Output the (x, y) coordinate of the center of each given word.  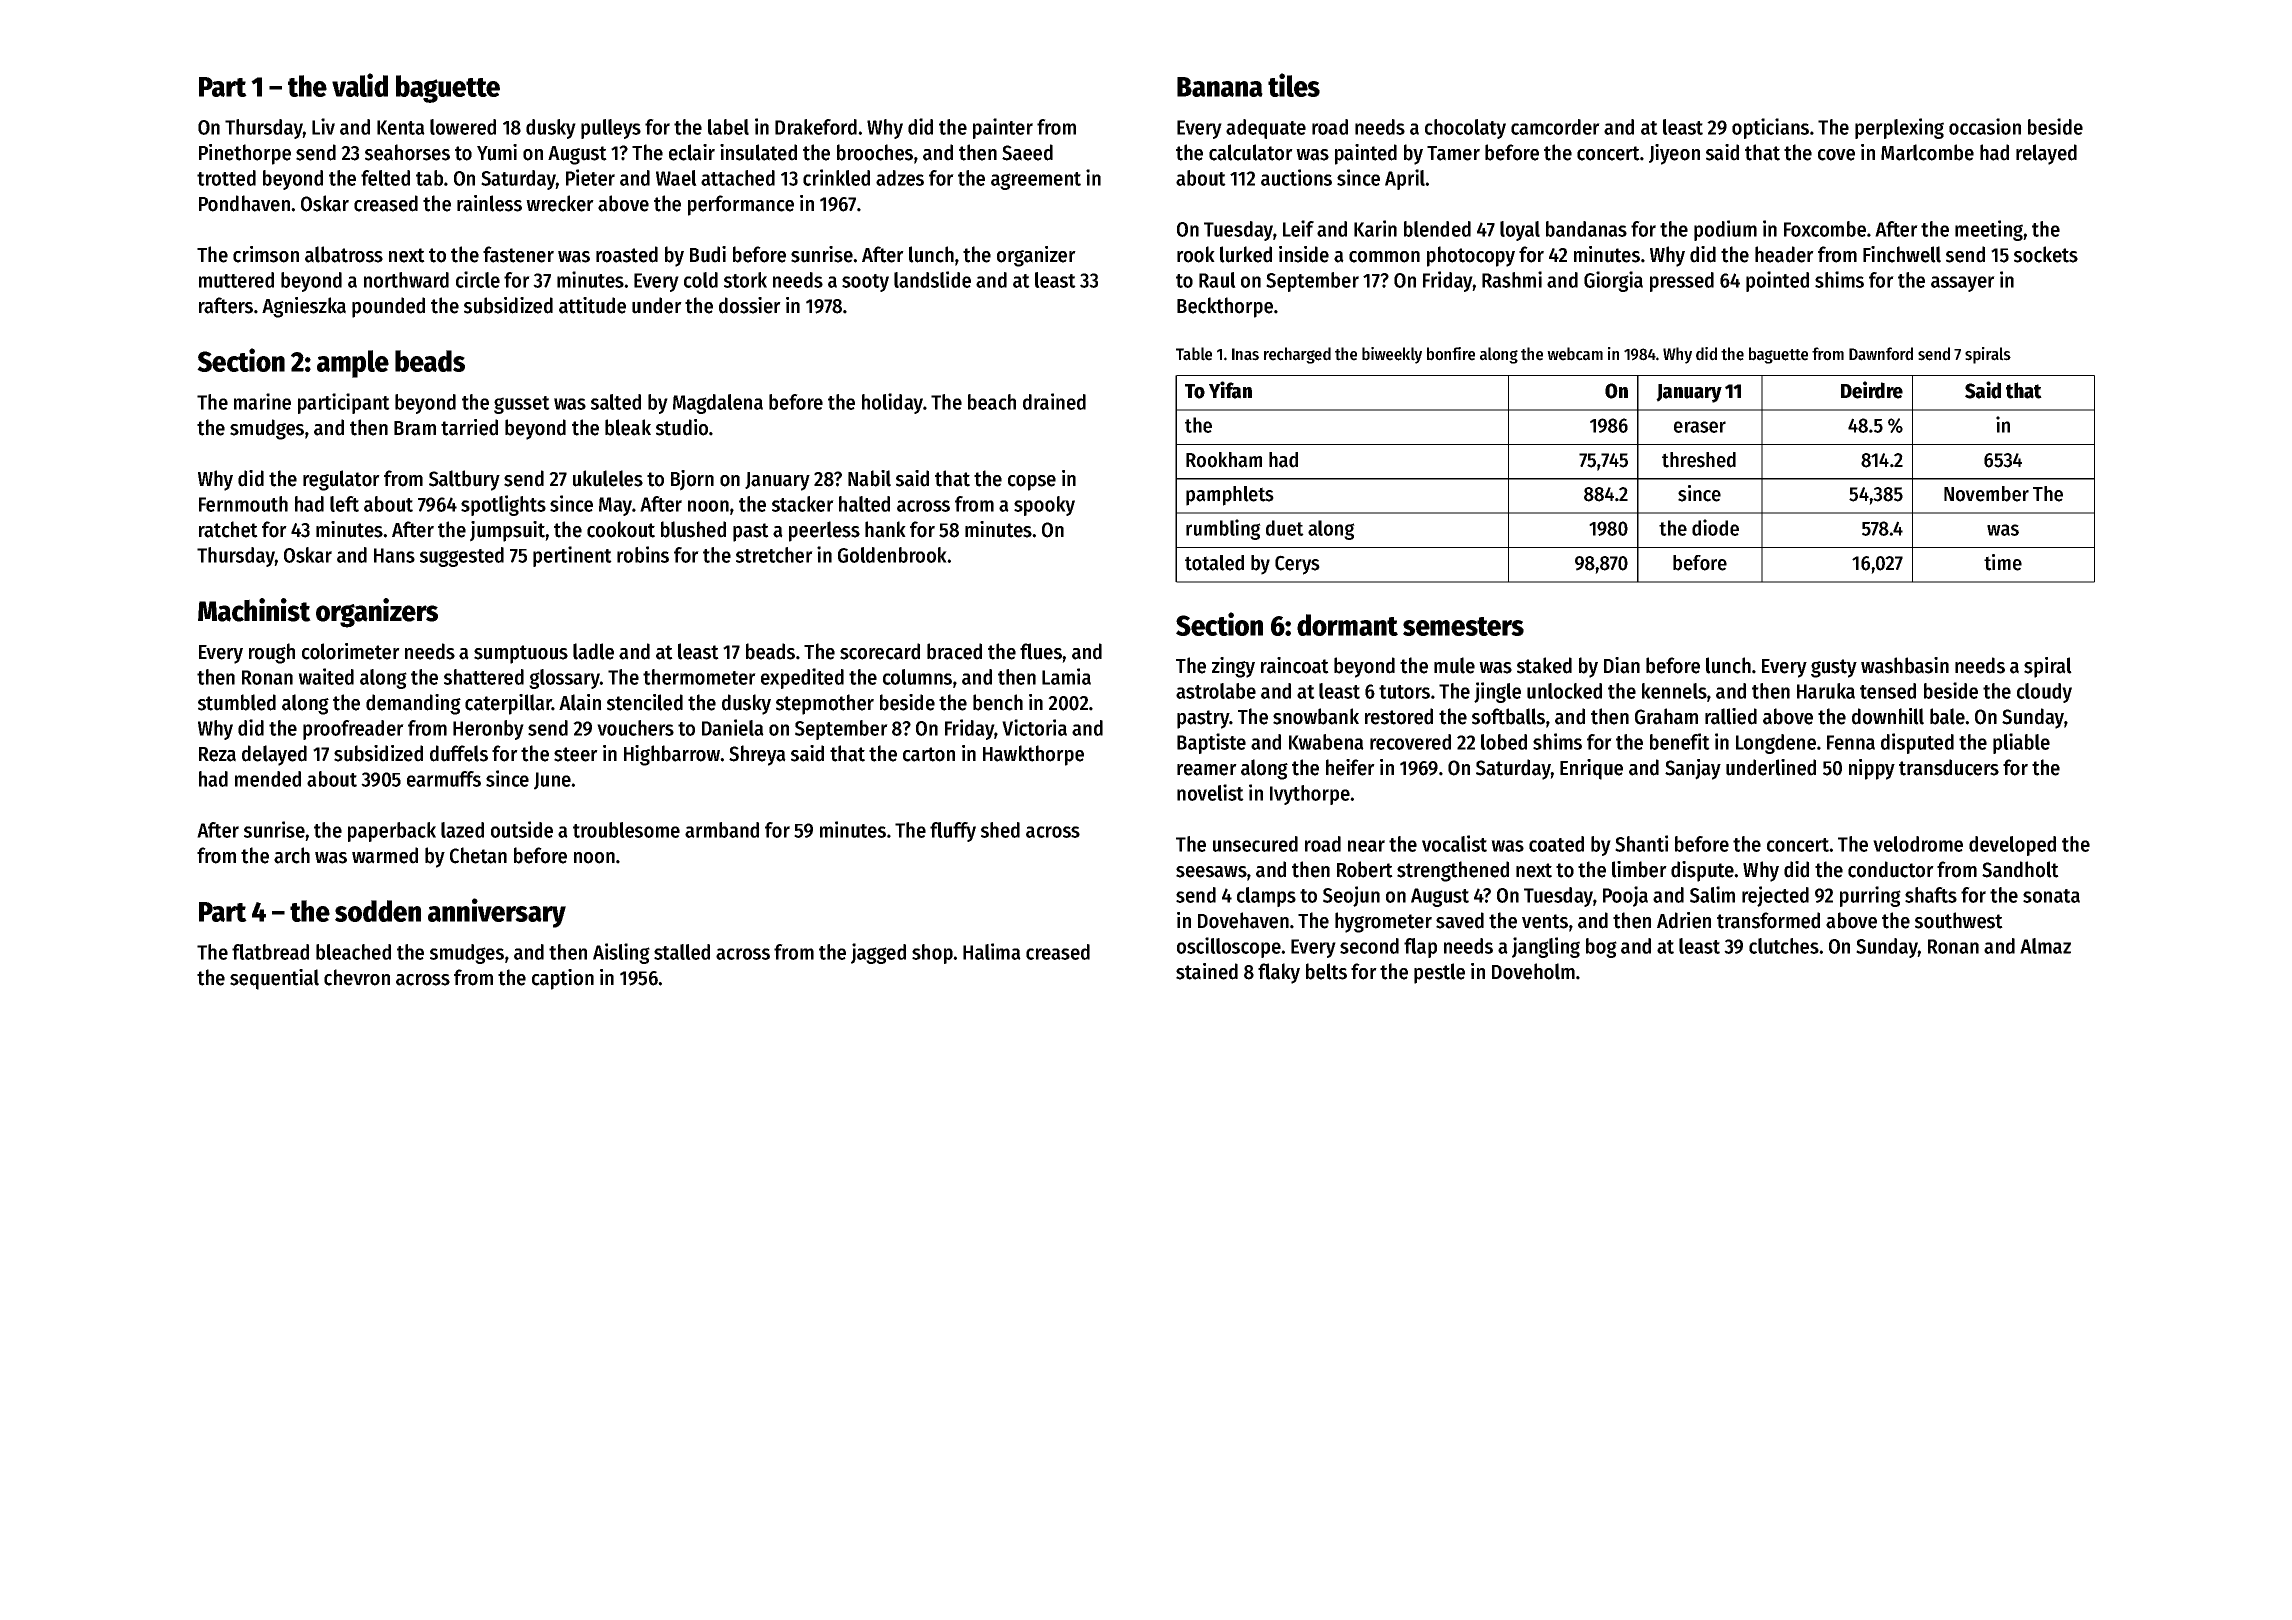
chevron (357, 977)
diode (1715, 527)
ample (353, 364)
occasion (1985, 126)
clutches (1784, 946)
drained (1054, 401)
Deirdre (1872, 390)
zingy (1233, 667)
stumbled (237, 702)
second (1369, 946)
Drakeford (816, 127)
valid (360, 85)
